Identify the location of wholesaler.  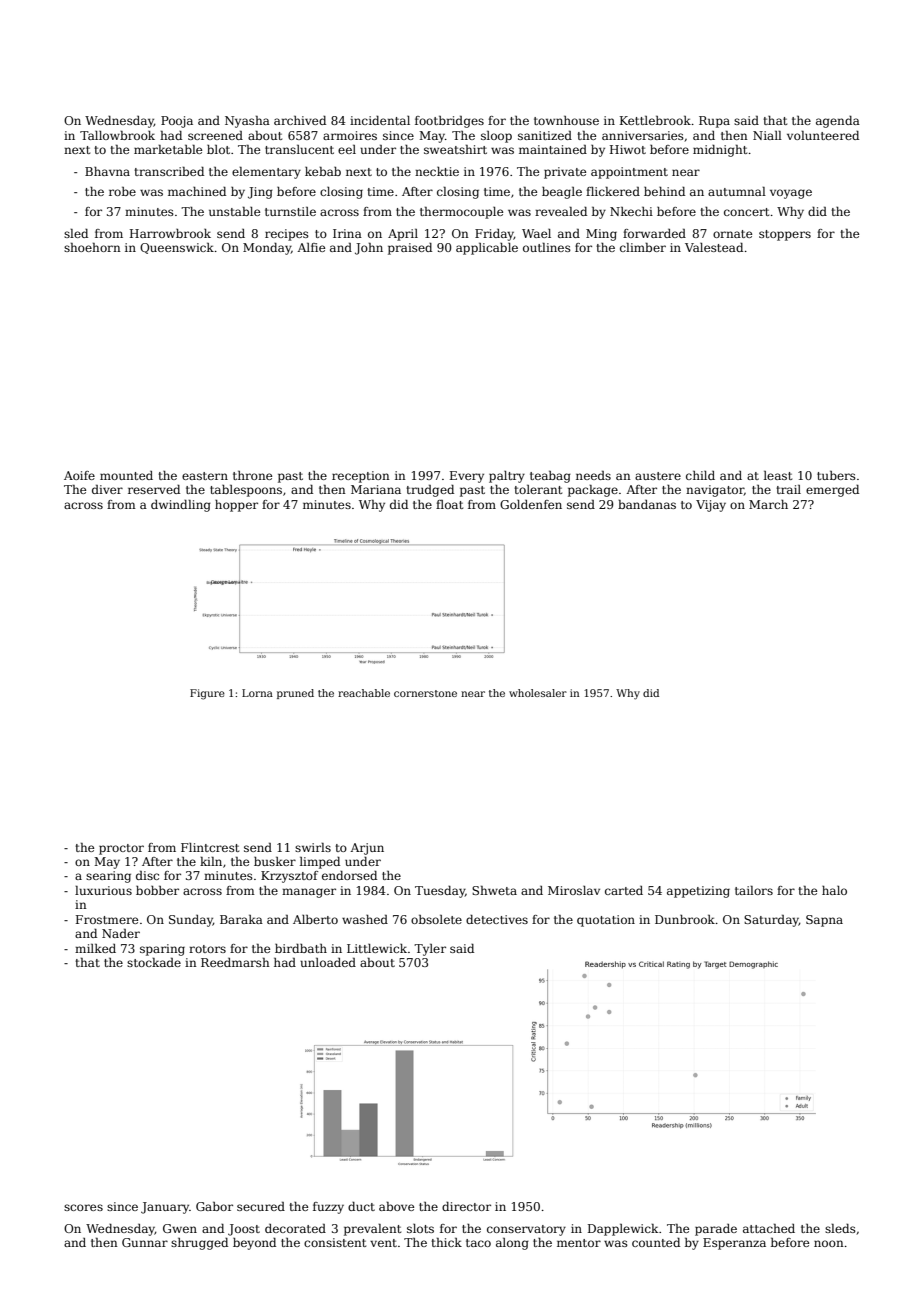
(538, 693).
